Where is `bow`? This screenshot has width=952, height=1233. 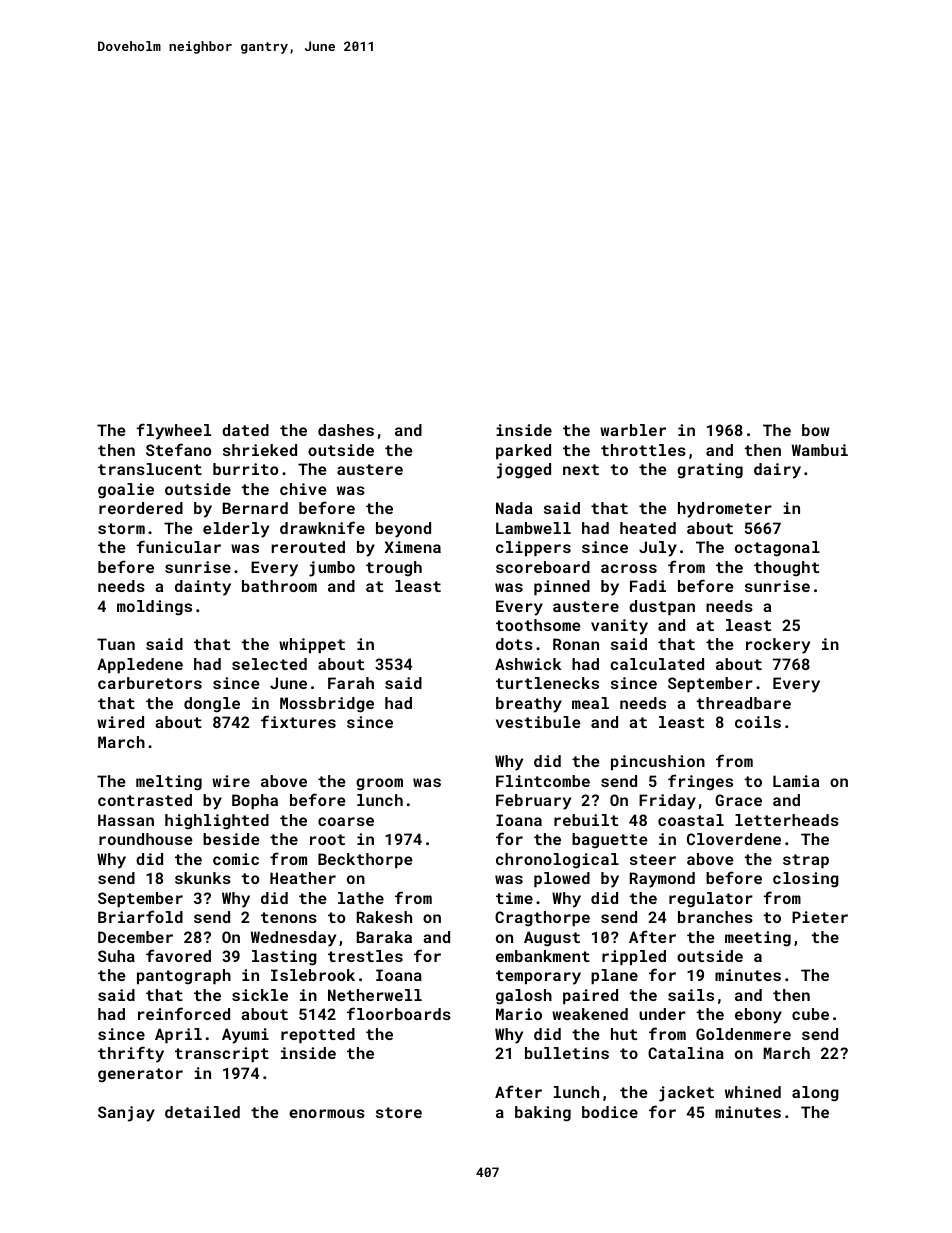
bow is located at coordinates (816, 430).
